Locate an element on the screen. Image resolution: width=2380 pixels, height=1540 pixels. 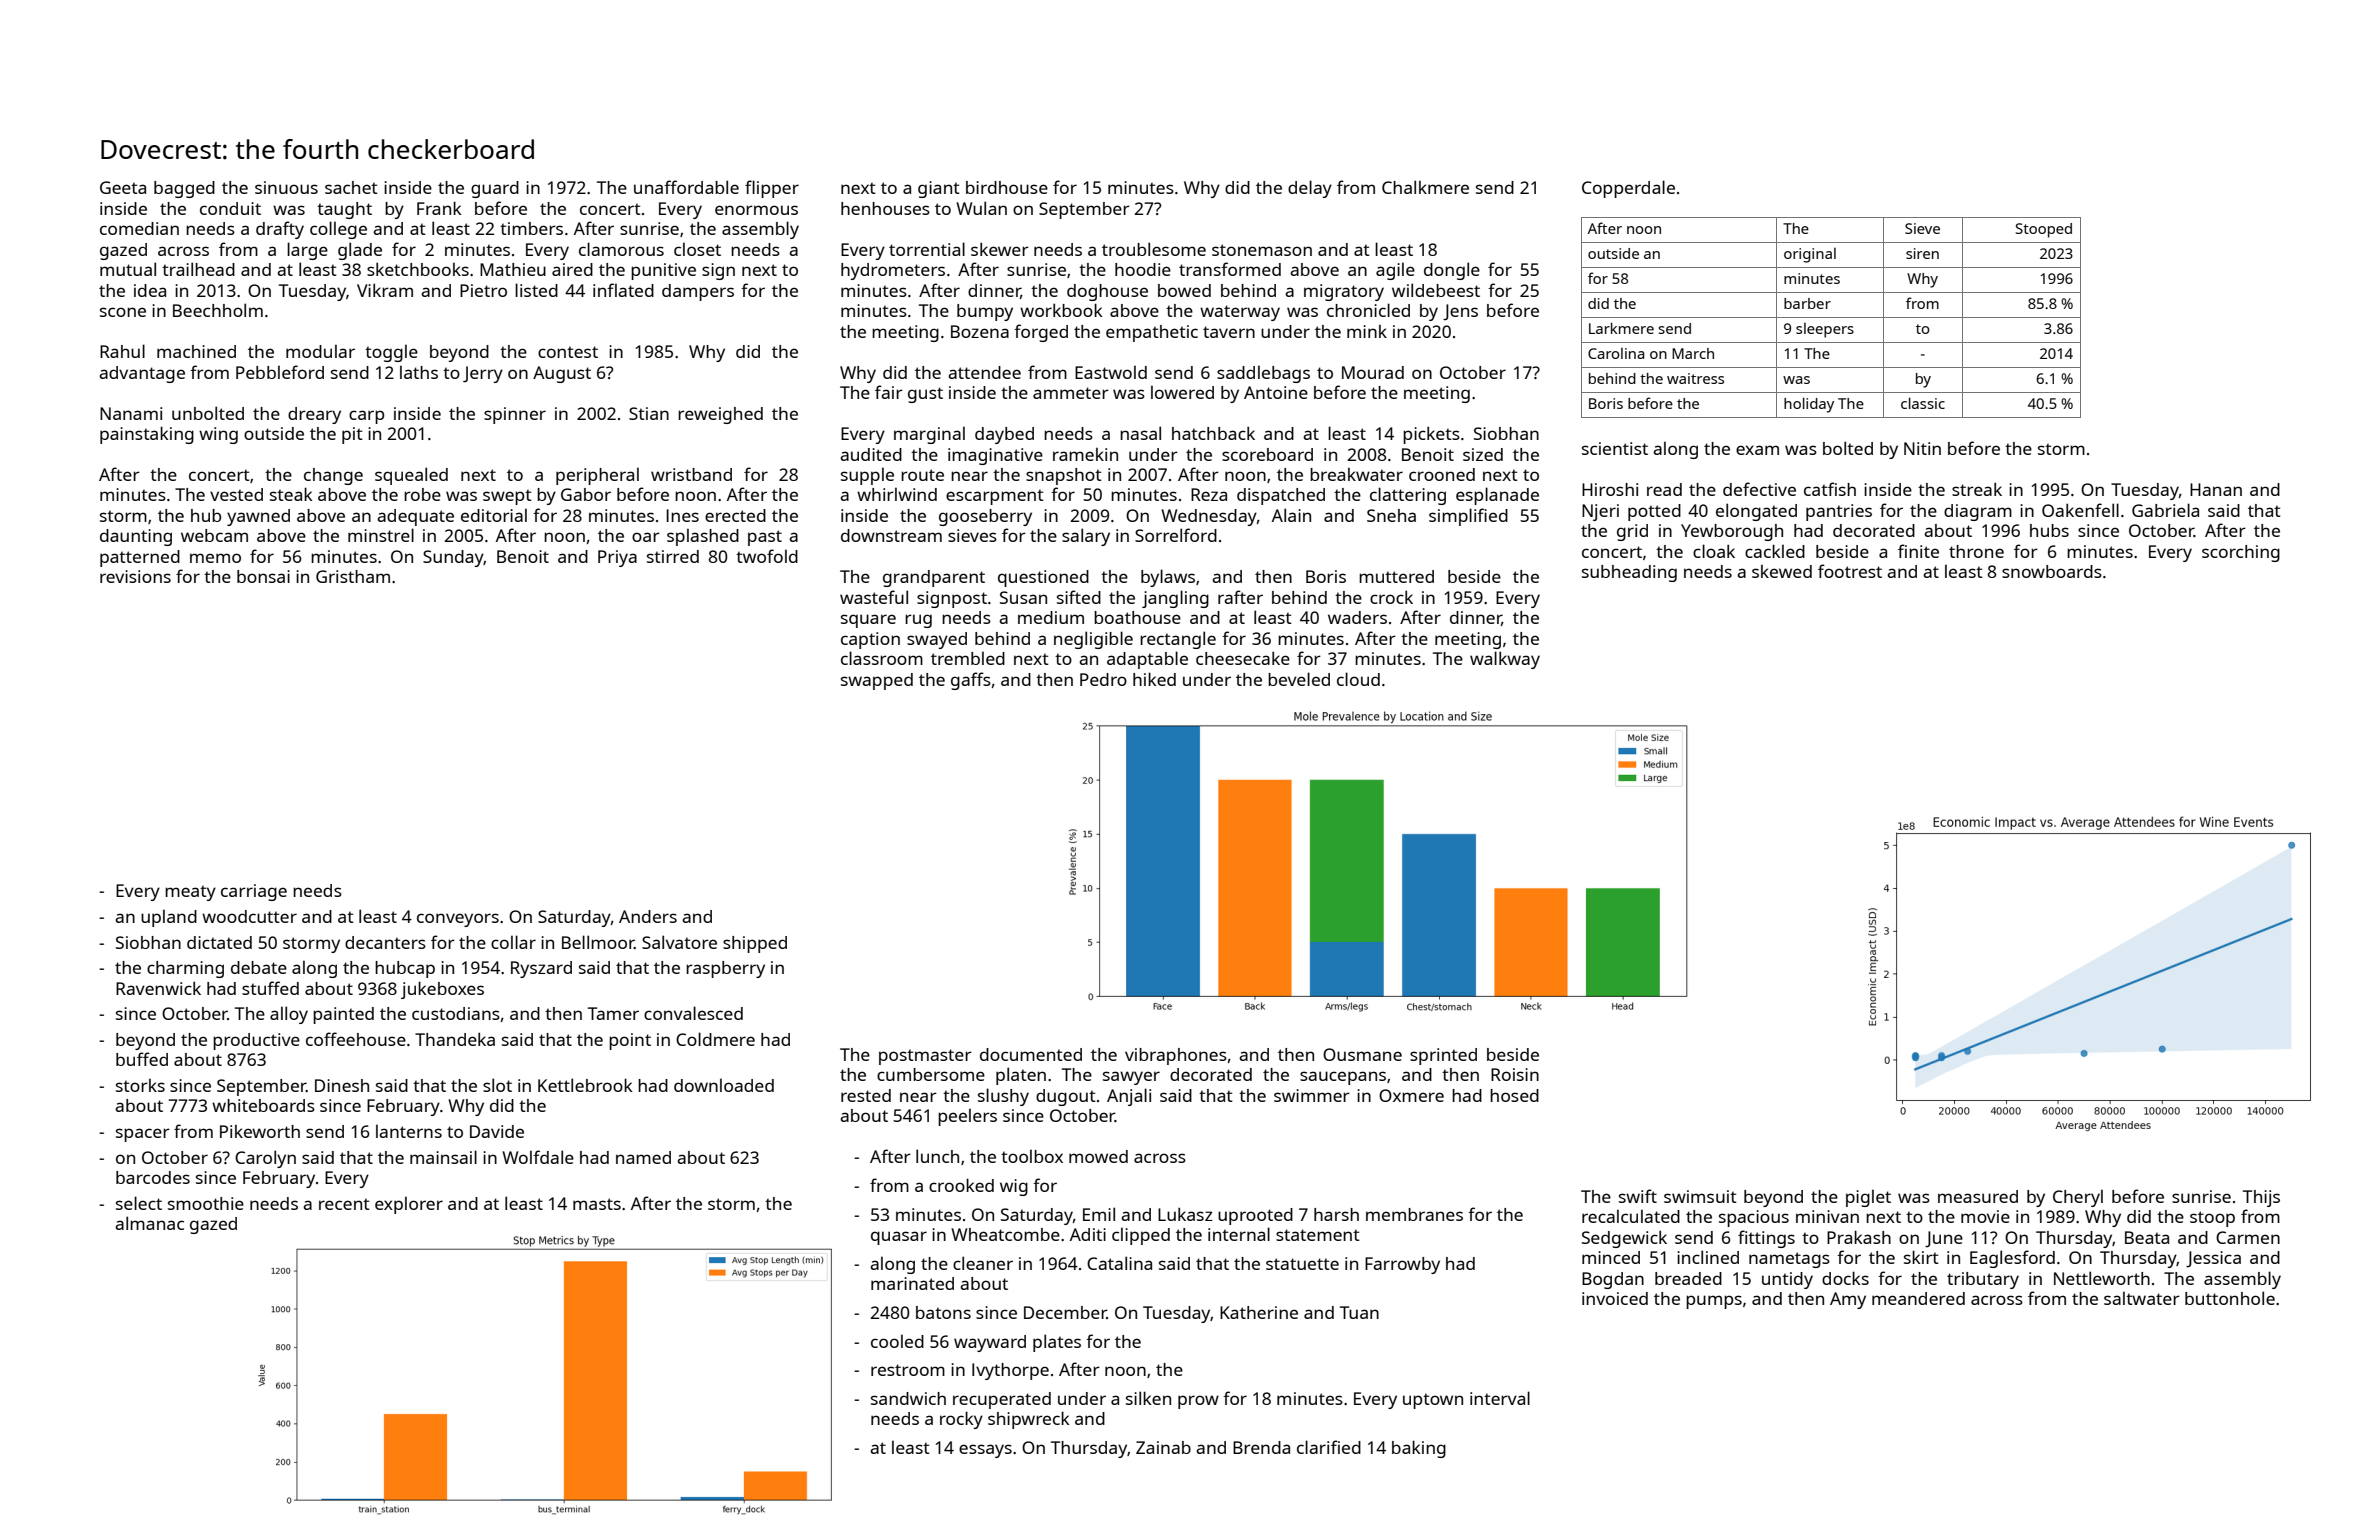
birdhouse is located at coordinates (1007, 187).
